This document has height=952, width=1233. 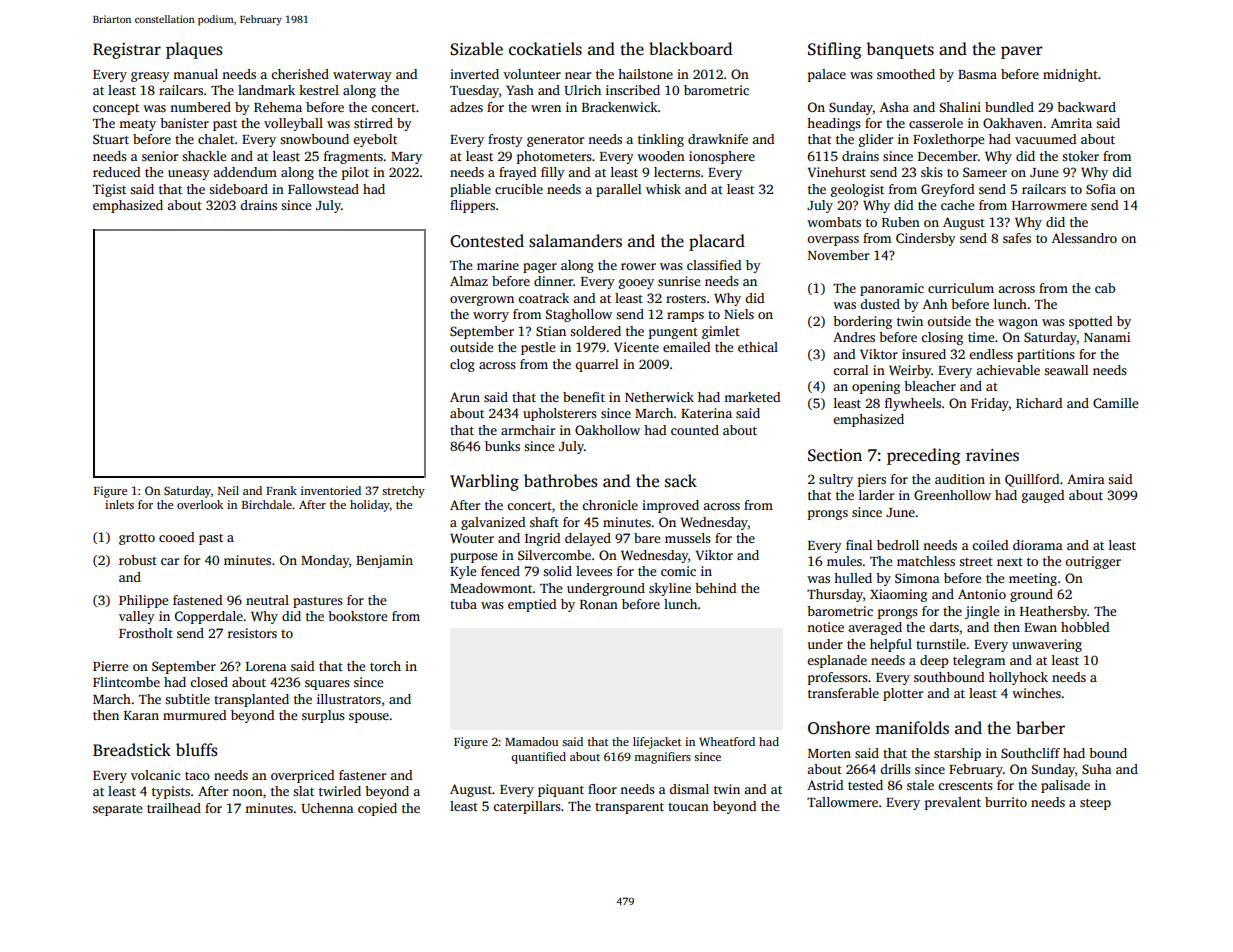 What do you see at coordinates (1045, 139) in the document?
I see `vacuumed` at bounding box center [1045, 139].
